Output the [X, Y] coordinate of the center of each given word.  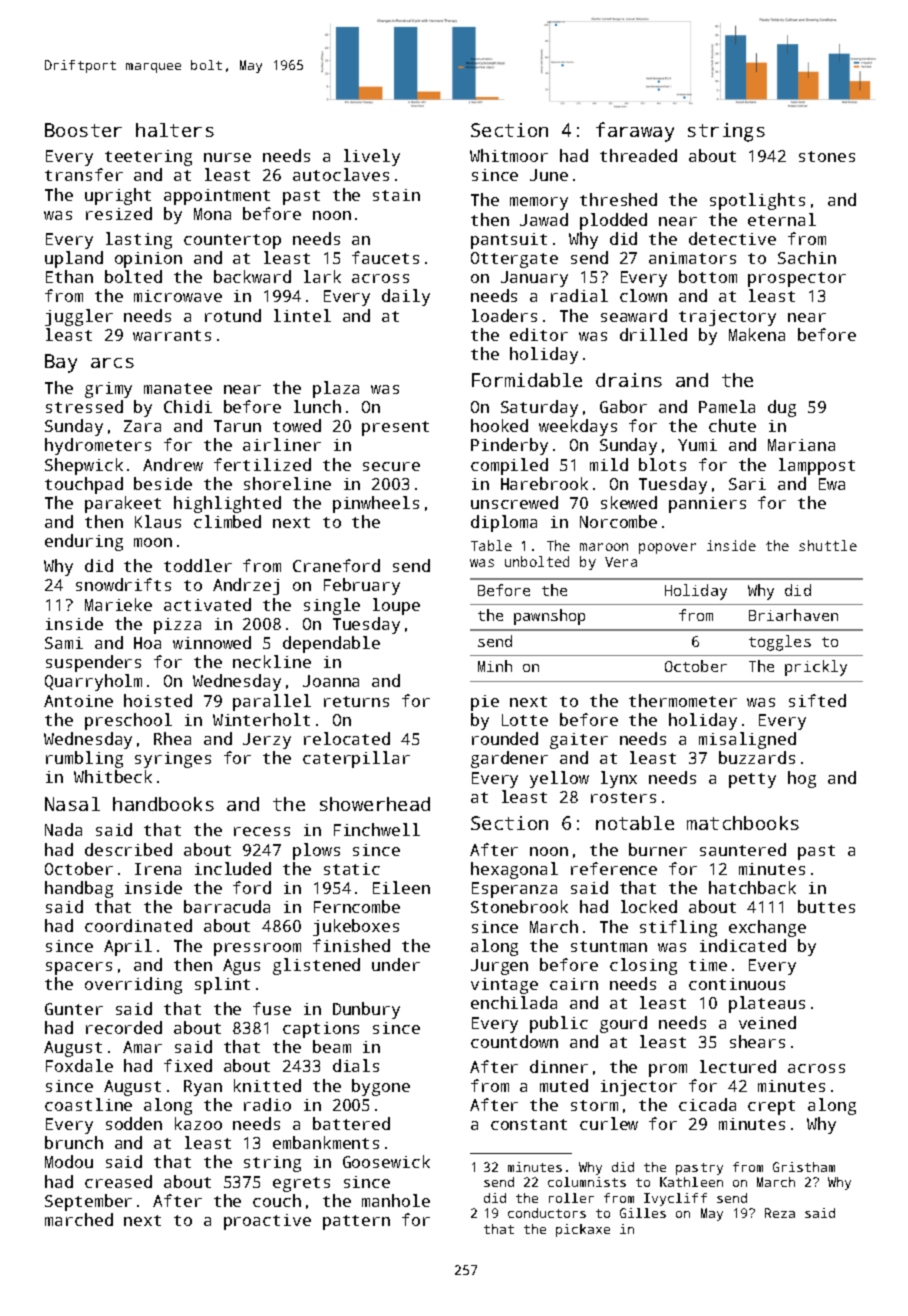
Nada [63, 829]
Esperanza [514, 890]
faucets [385, 257]
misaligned [747, 740]
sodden [134, 1123]
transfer [84, 174]
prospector [797, 279]
